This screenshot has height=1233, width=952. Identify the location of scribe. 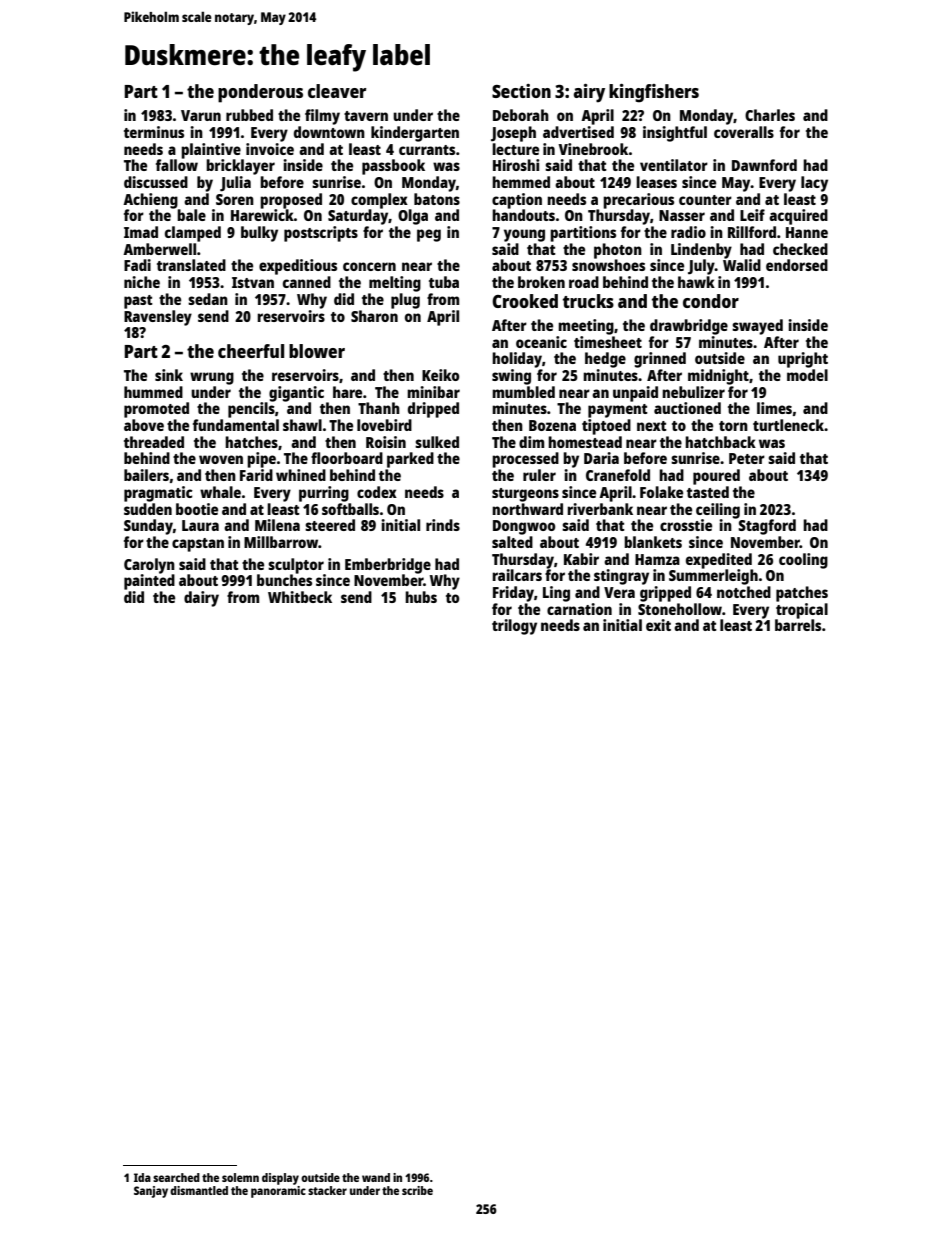
(417, 1190).
